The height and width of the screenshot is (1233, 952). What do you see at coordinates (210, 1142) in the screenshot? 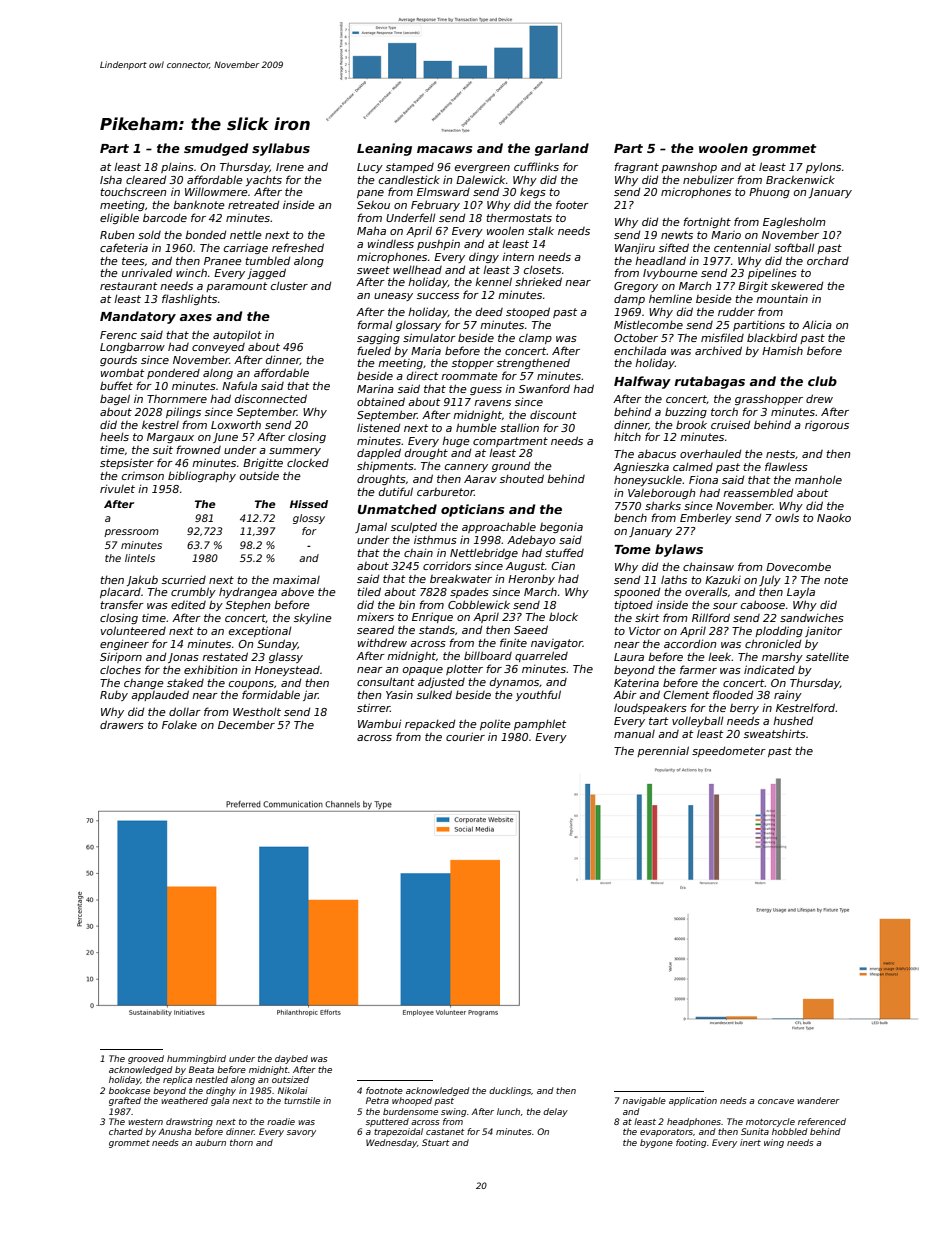
I see `auburn` at bounding box center [210, 1142].
